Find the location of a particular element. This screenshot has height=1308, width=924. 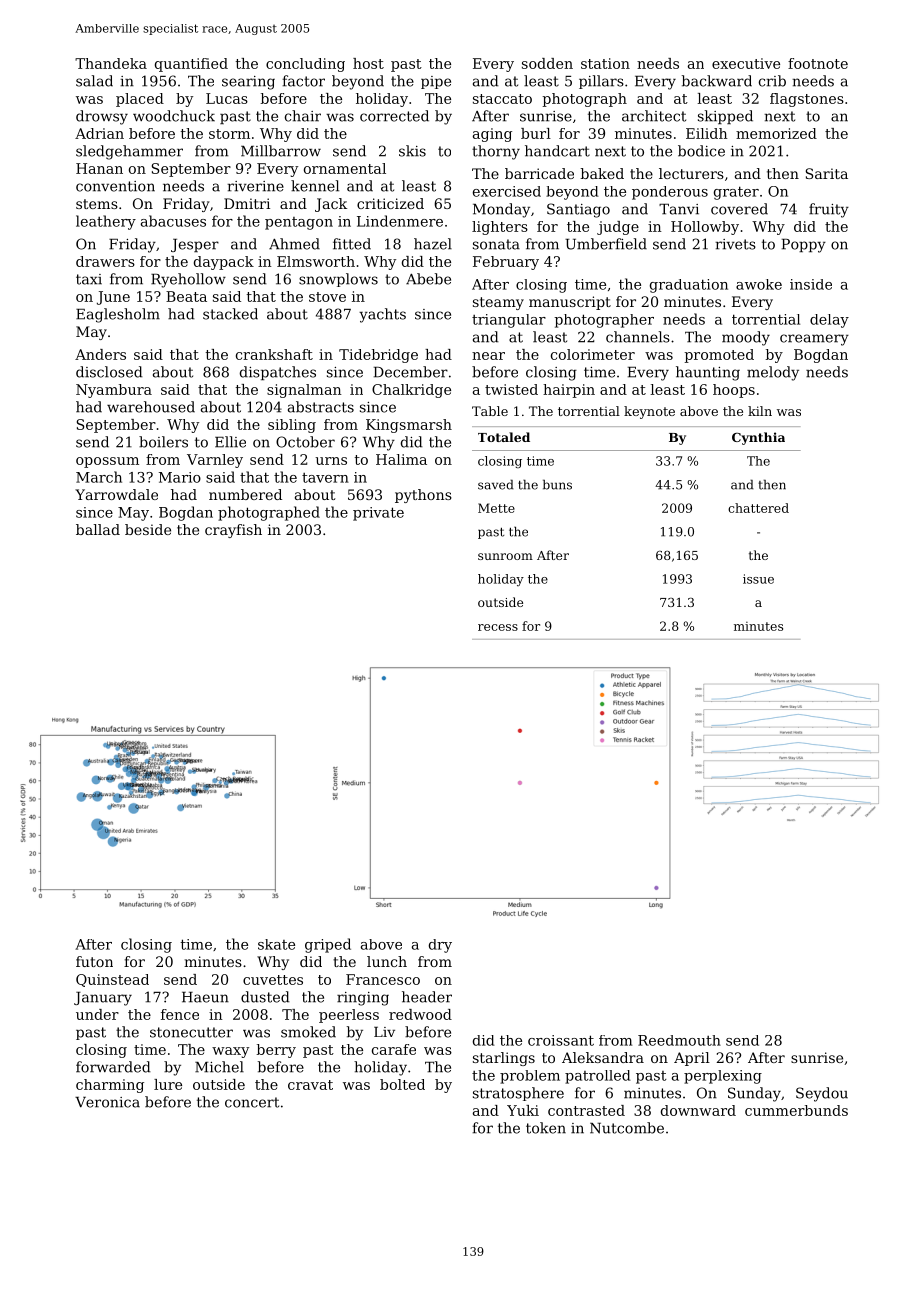

issue is located at coordinates (758, 579).
